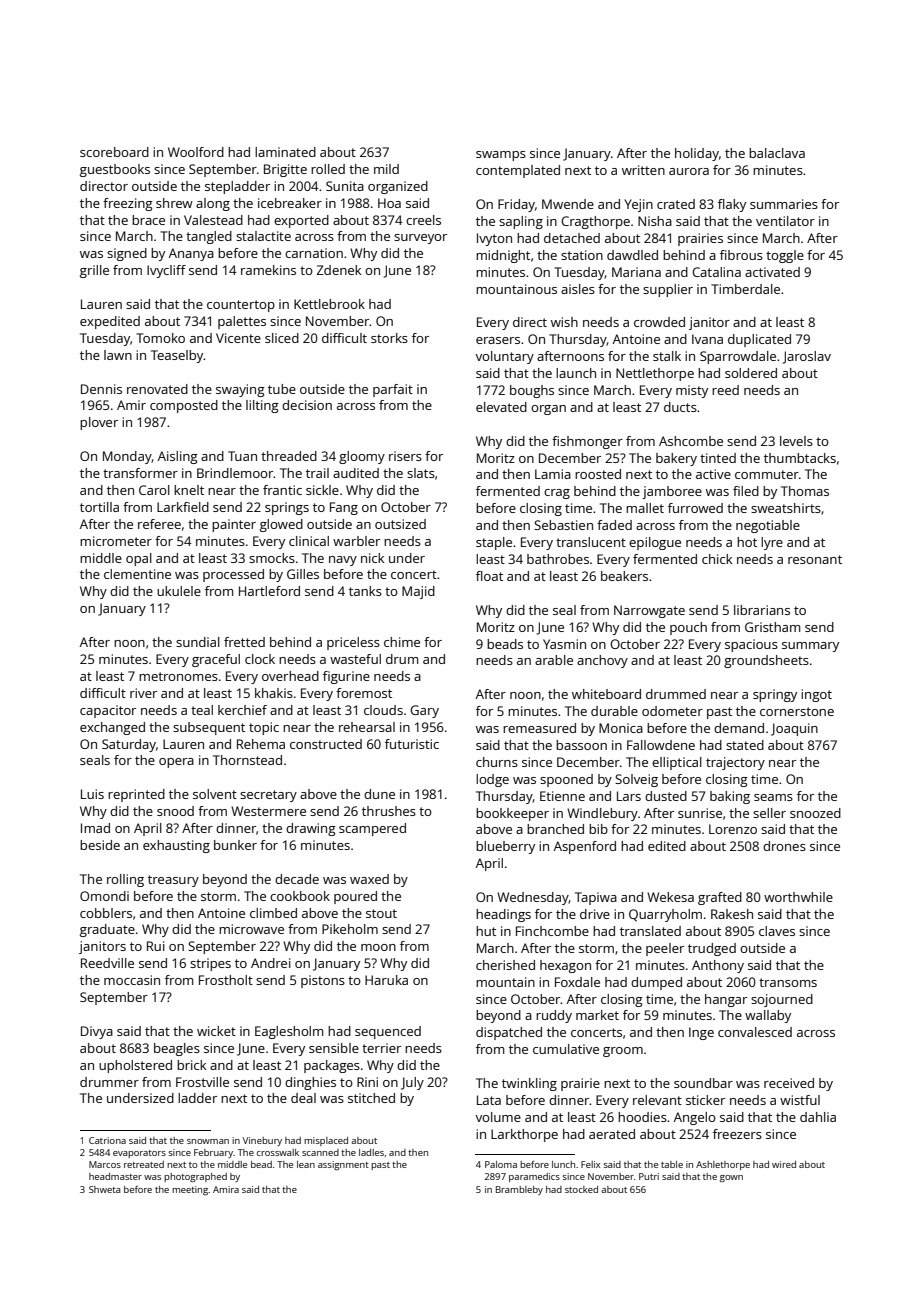 Image resolution: width=924 pixels, height=1308 pixels. What do you see at coordinates (105, 1189) in the screenshot?
I see `Shweta` at bounding box center [105, 1189].
